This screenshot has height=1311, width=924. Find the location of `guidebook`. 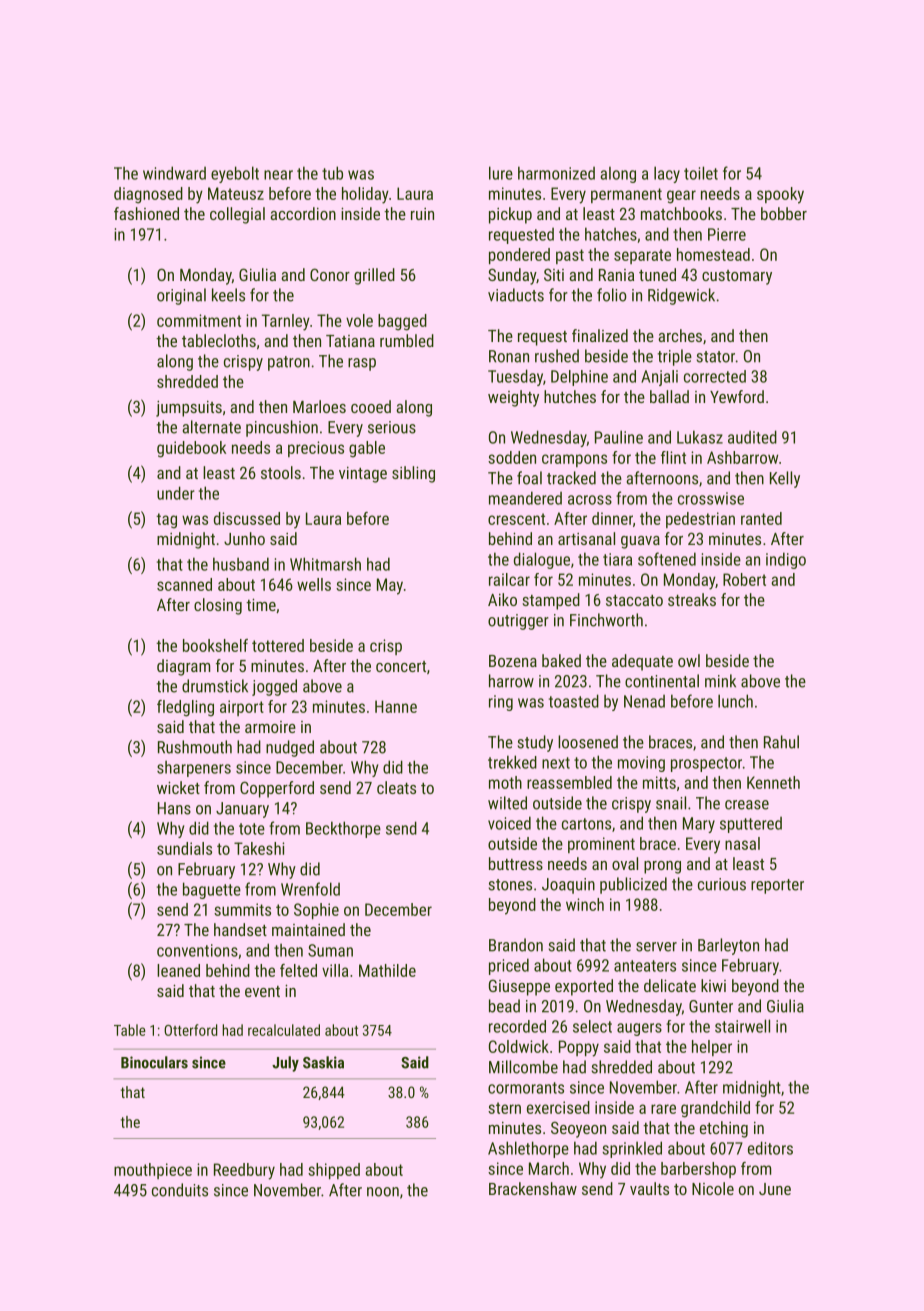

guidebook is located at coordinates (191, 449).
